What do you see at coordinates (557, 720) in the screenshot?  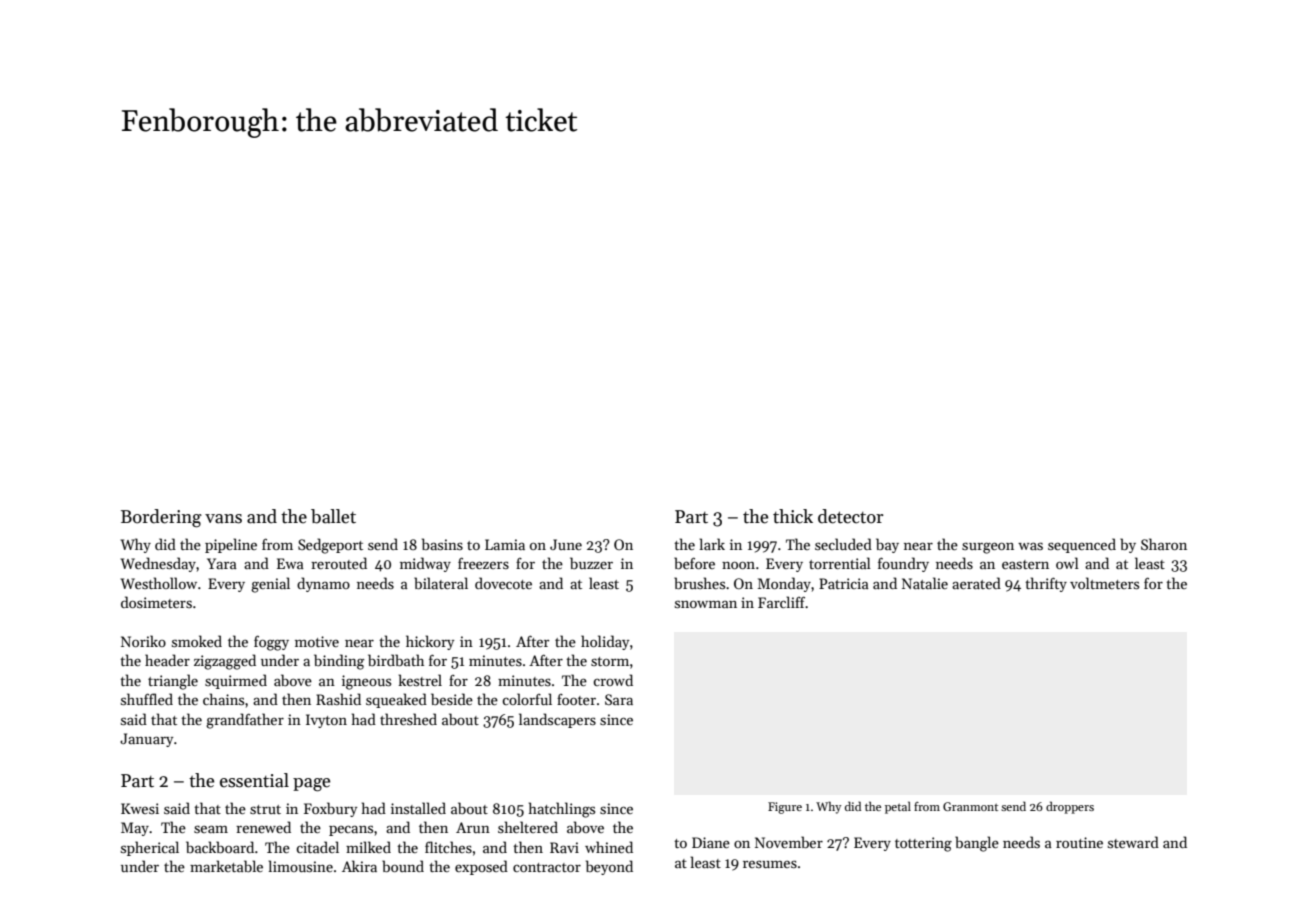 I see `landscapers` at bounding box center [557, 720].
